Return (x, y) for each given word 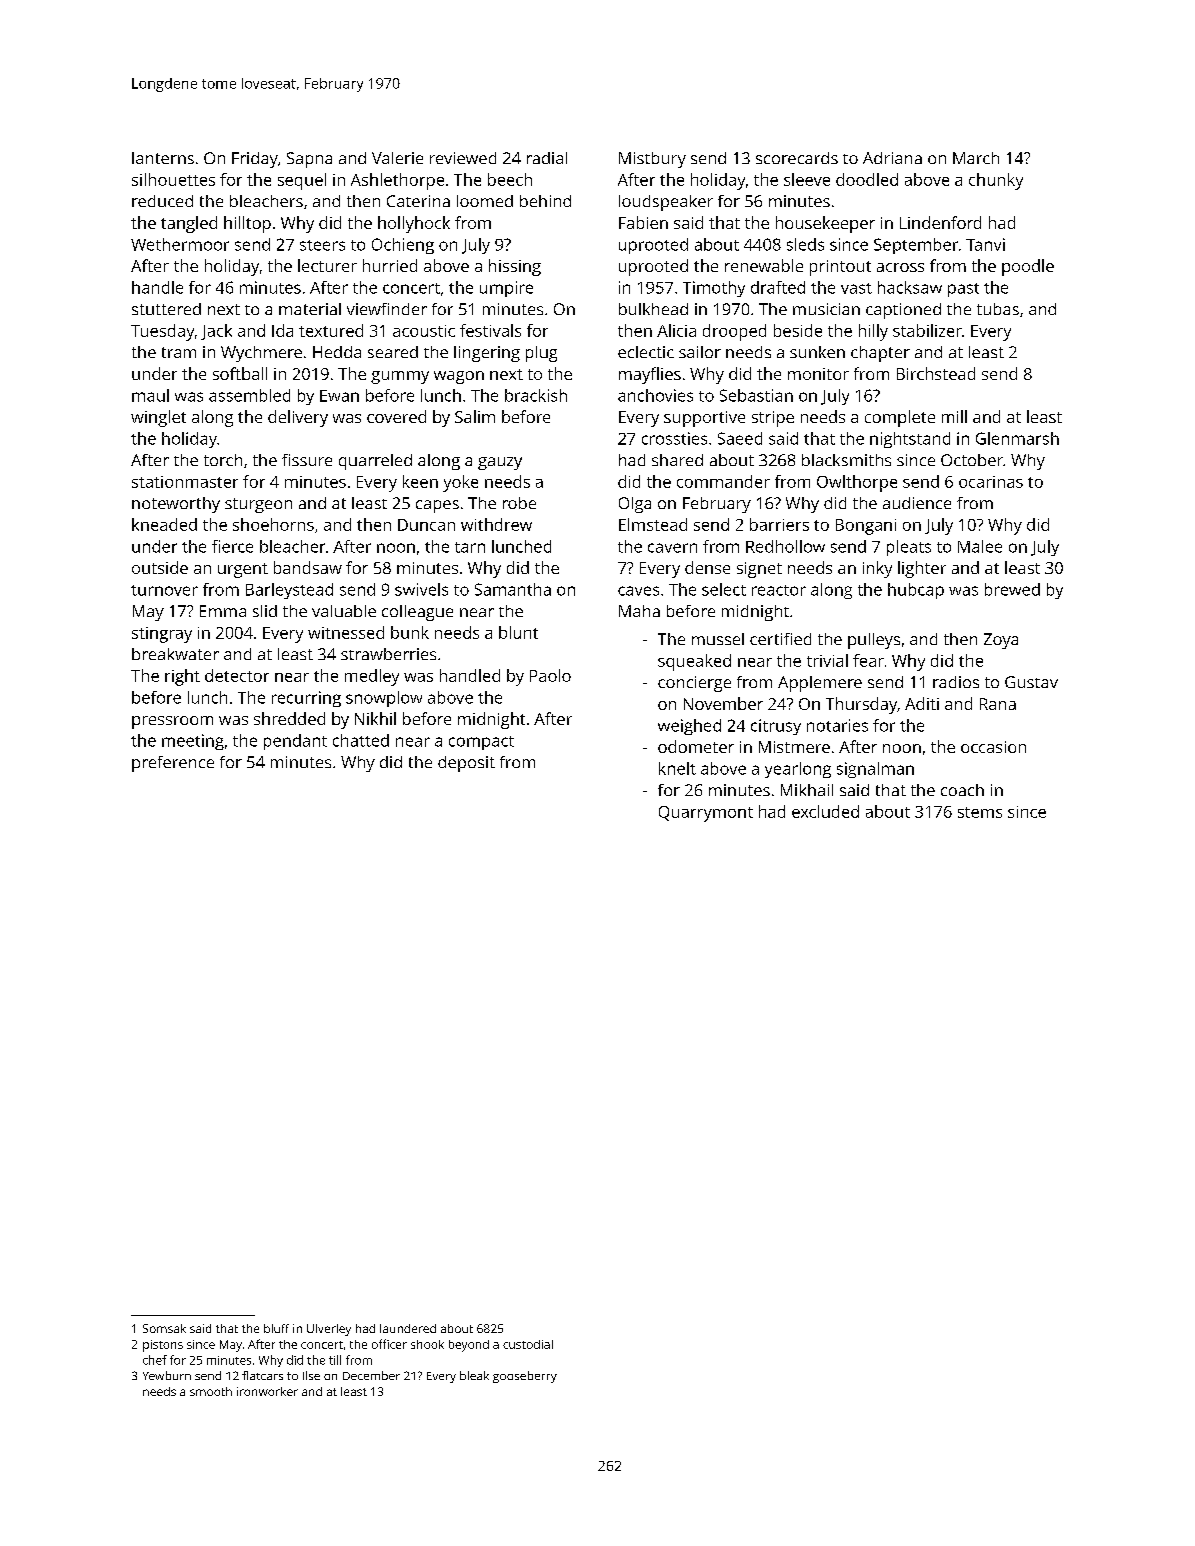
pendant (295, 742)
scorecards (797, 158)
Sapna (309, 160)
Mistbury (652, 160)
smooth (211, 1391)
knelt (677, 768)
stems (980, 812)
